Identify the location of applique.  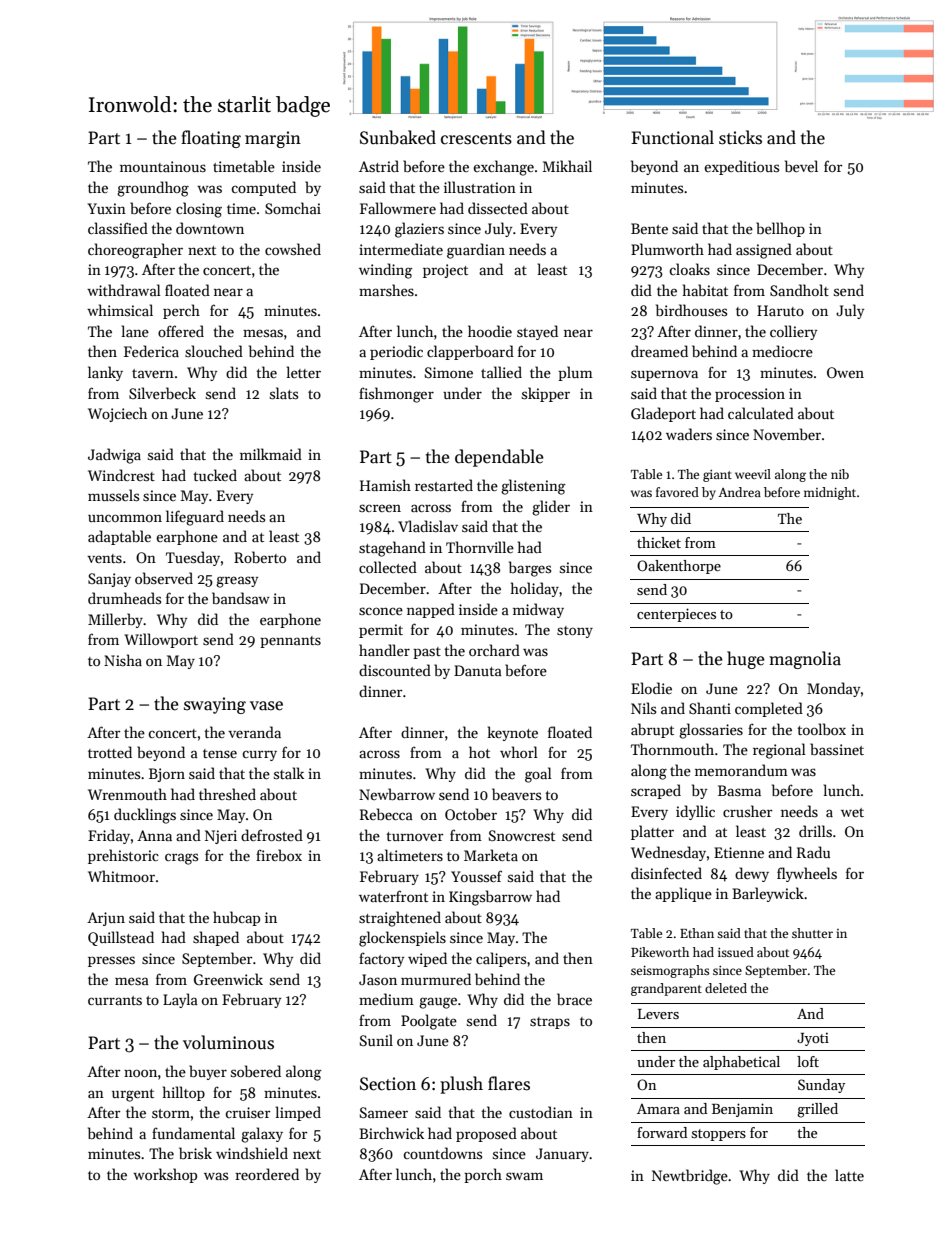
(683, 894).
